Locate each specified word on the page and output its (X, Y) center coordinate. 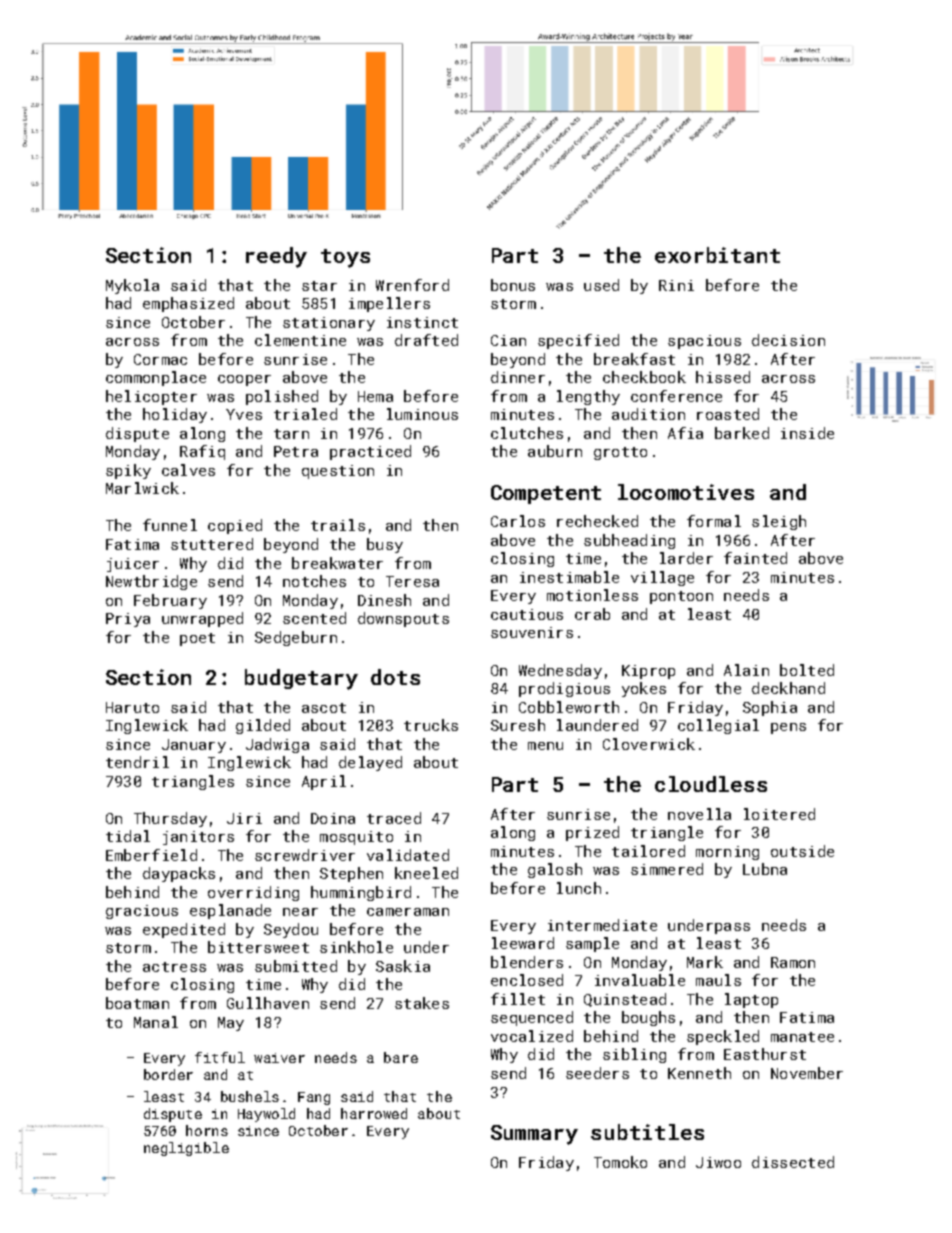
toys (345, 258)
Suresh (518, 725)
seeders (597, 1073)
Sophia (770, 708)
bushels (250, 1096)
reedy (276, 257)
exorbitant (717, 255)
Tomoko (620, 1162)
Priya (128, 620)
